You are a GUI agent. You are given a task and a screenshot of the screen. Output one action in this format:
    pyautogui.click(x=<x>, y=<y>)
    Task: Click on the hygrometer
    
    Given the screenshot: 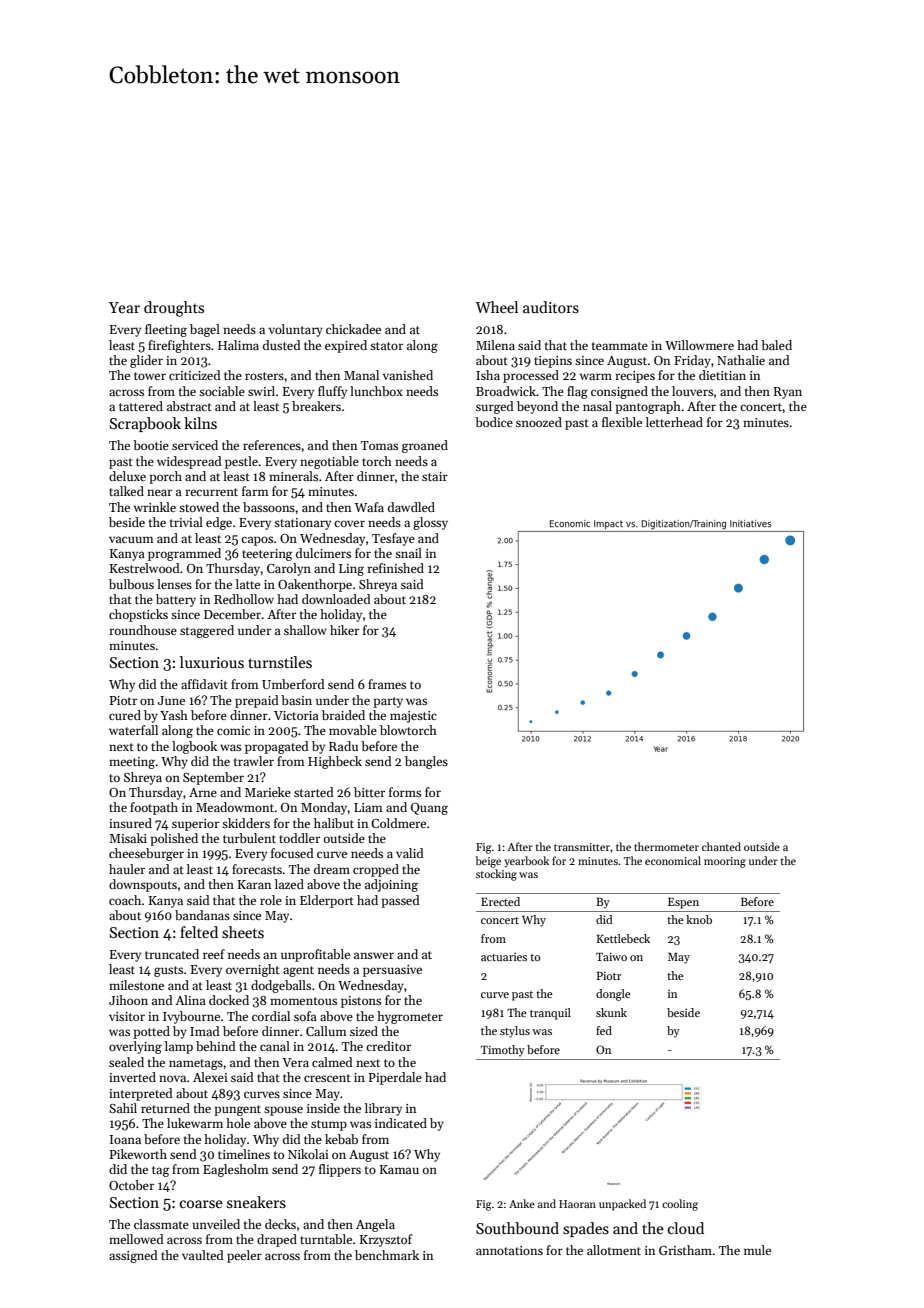 What is the action you would take?
    pyautogui.click(x=410, y=1017)
